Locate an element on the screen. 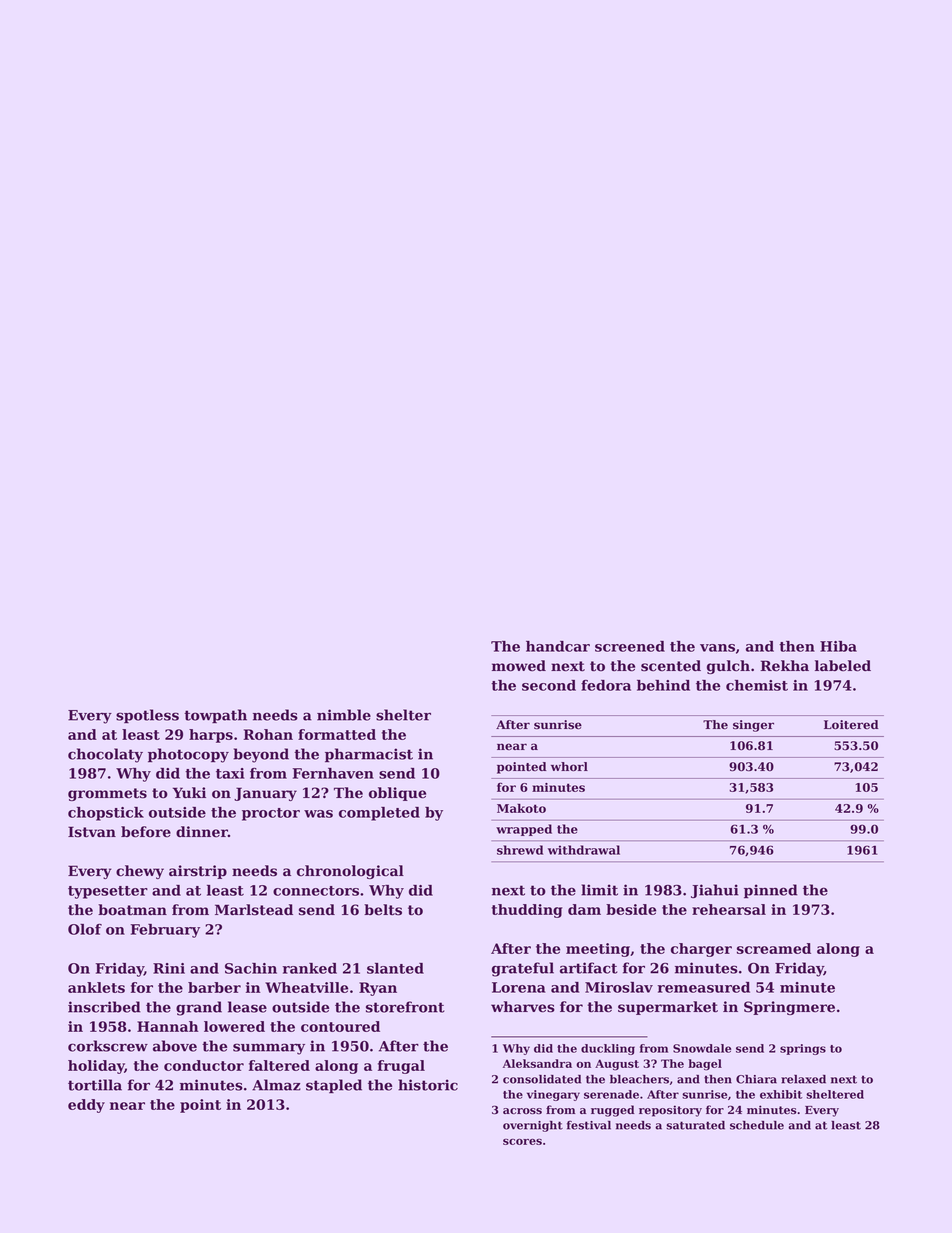  barber is located at coordinates (214, 987).
